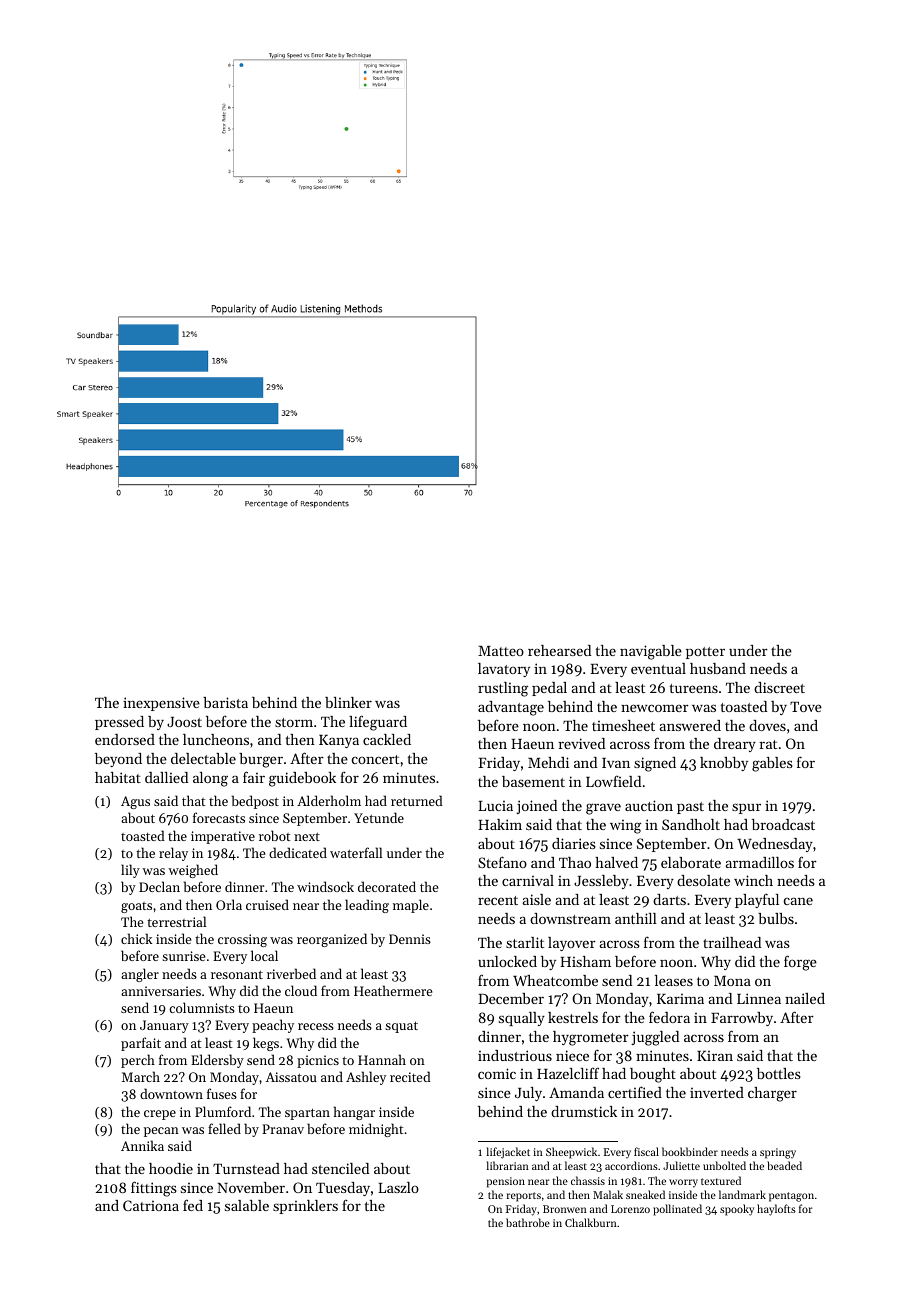 The height and width of the page is (1308, 924). What do you see at coordinates (504, 670) in the page?
I see `lavatory` at bounding box center [504, 670].
